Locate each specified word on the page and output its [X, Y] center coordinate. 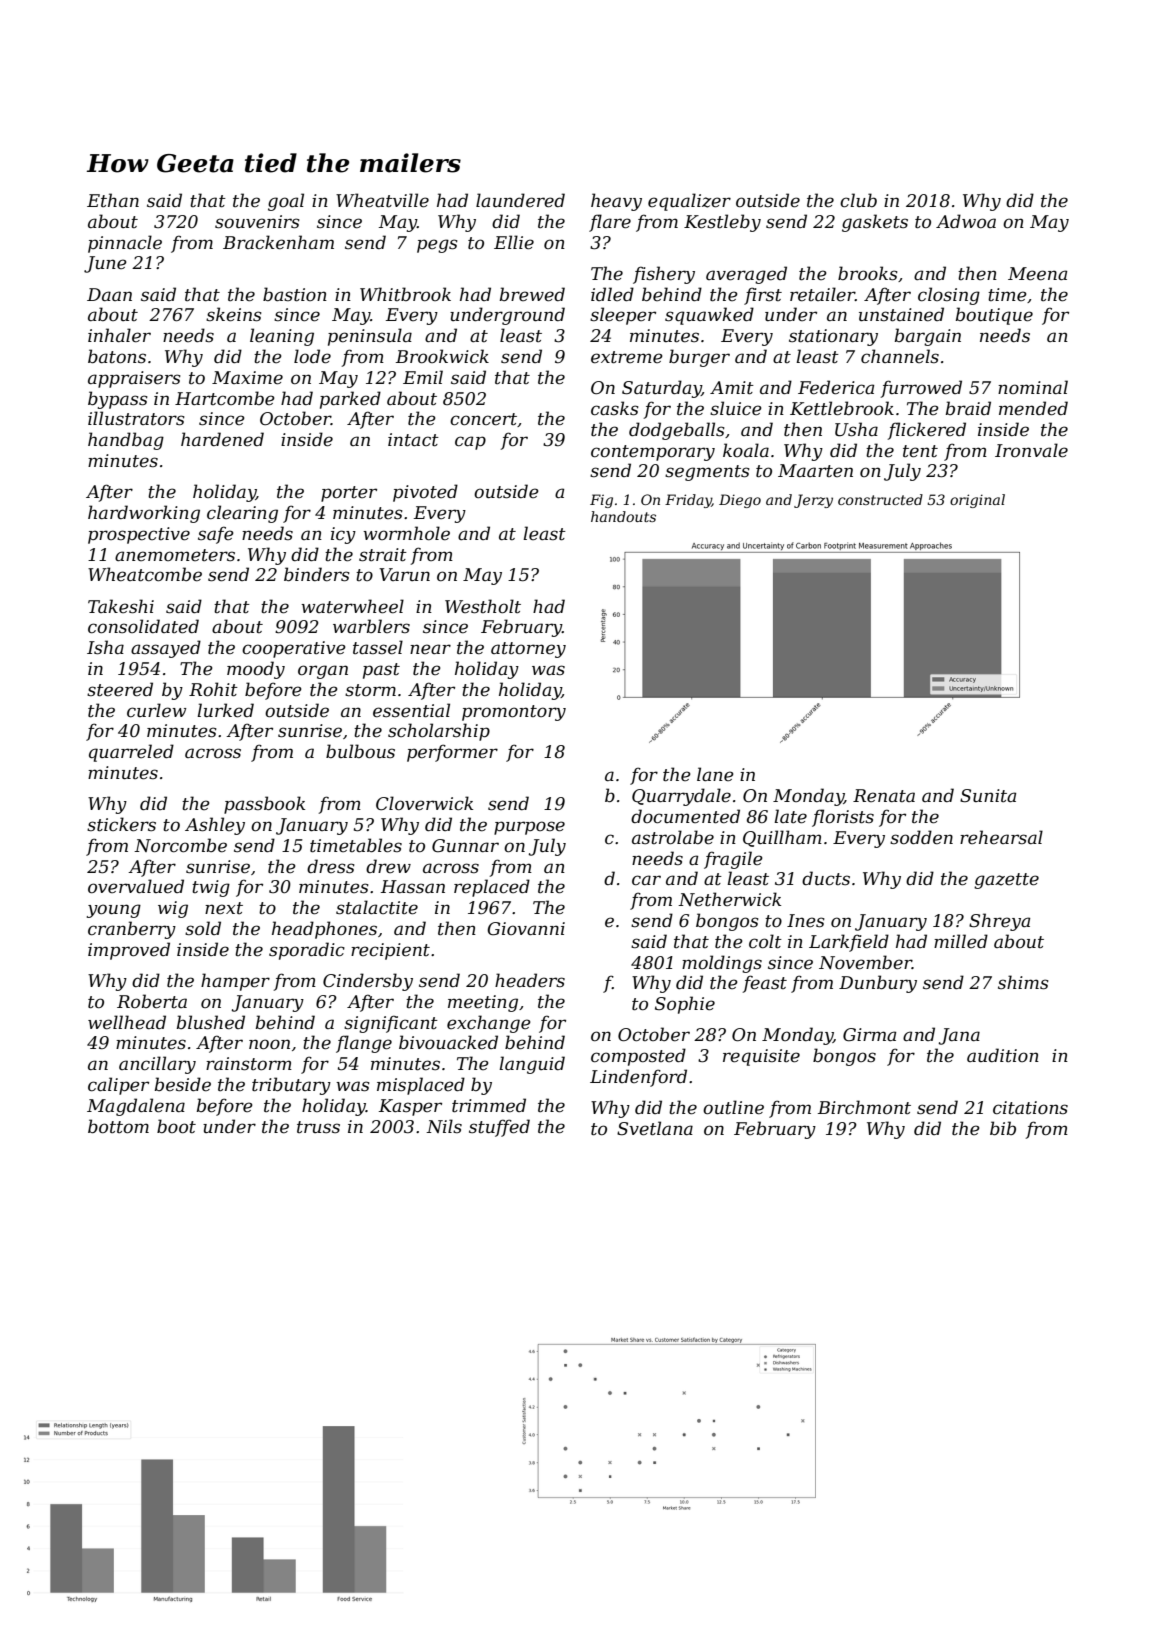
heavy [616, 202]
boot [176, 1126]
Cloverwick [424, 803]
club [858, 200]
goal [286, 202]
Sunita [988, 796]
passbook [264, 805]
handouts [623, 516]
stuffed [499, 1128]
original [977, 501]
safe [216, 535]
